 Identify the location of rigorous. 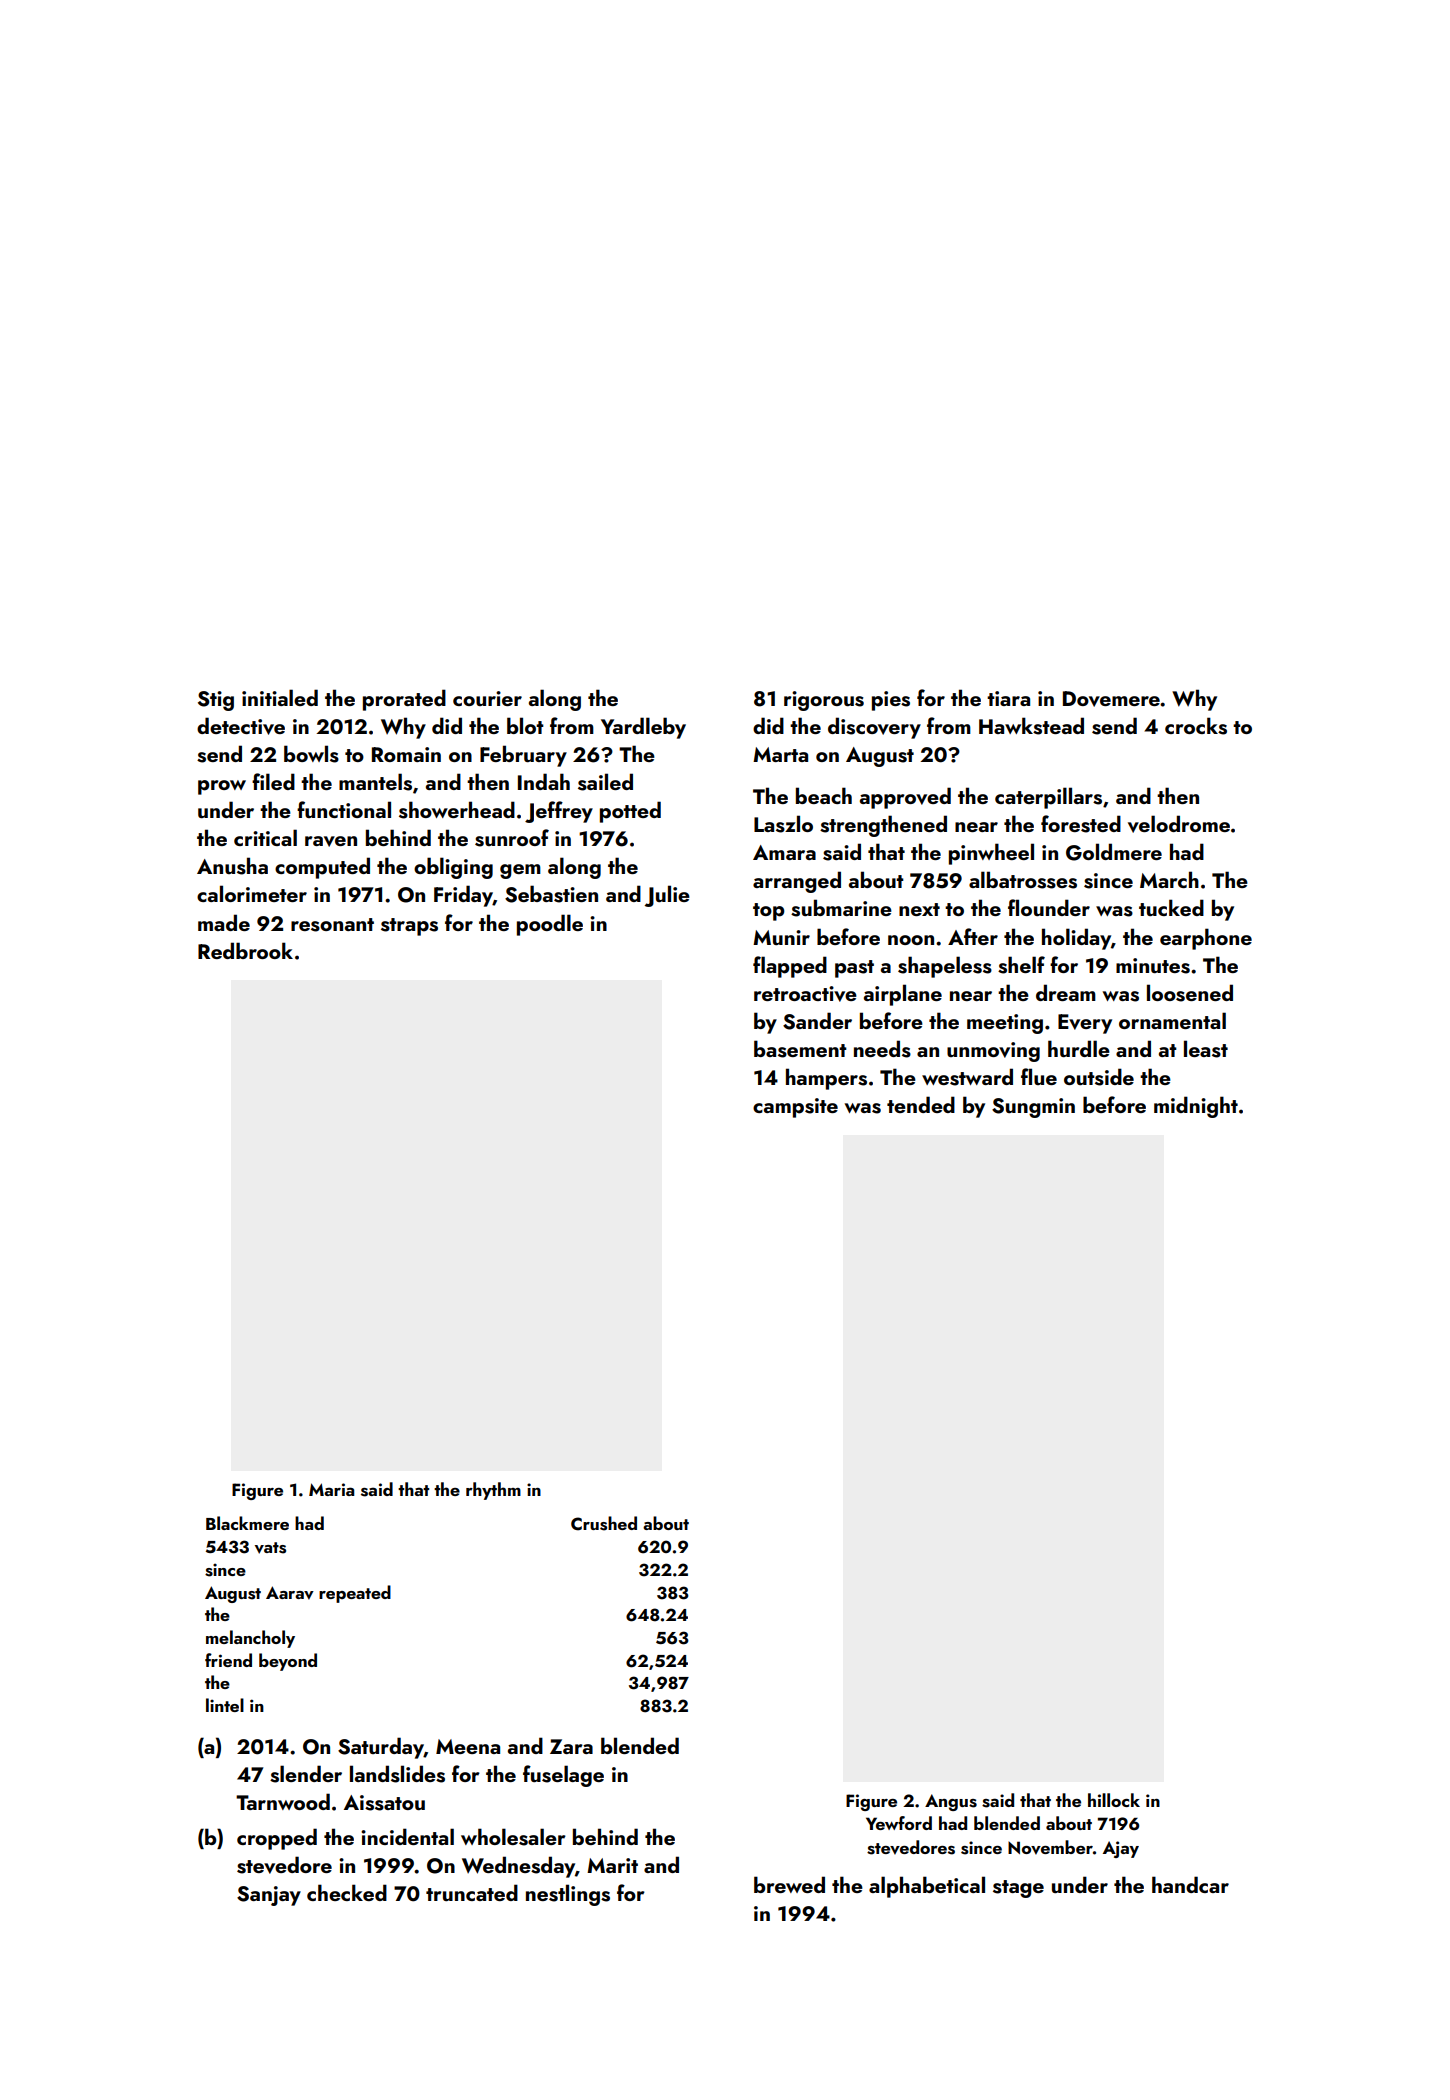
(824, 701).
